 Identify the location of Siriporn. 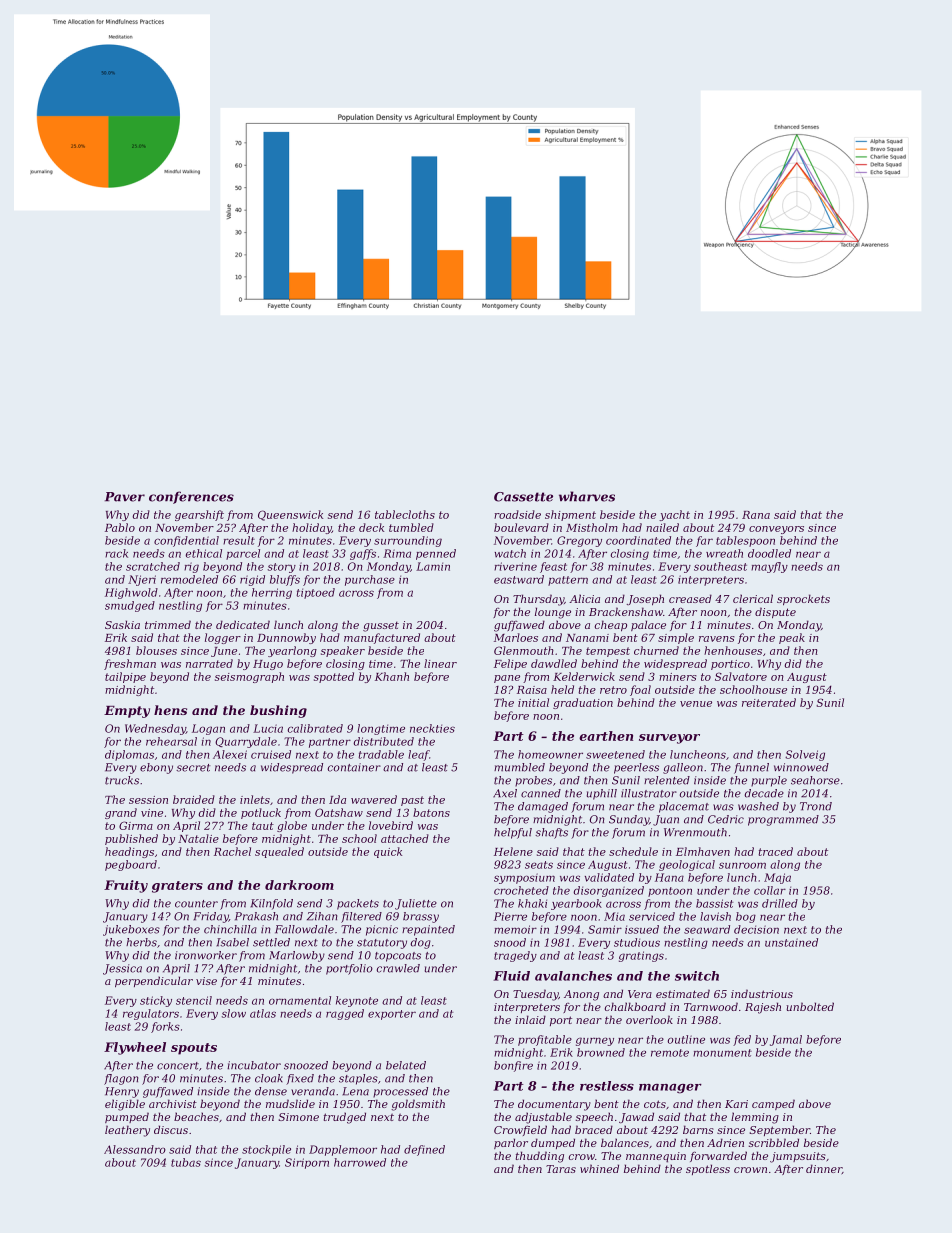
(307, 1163).
